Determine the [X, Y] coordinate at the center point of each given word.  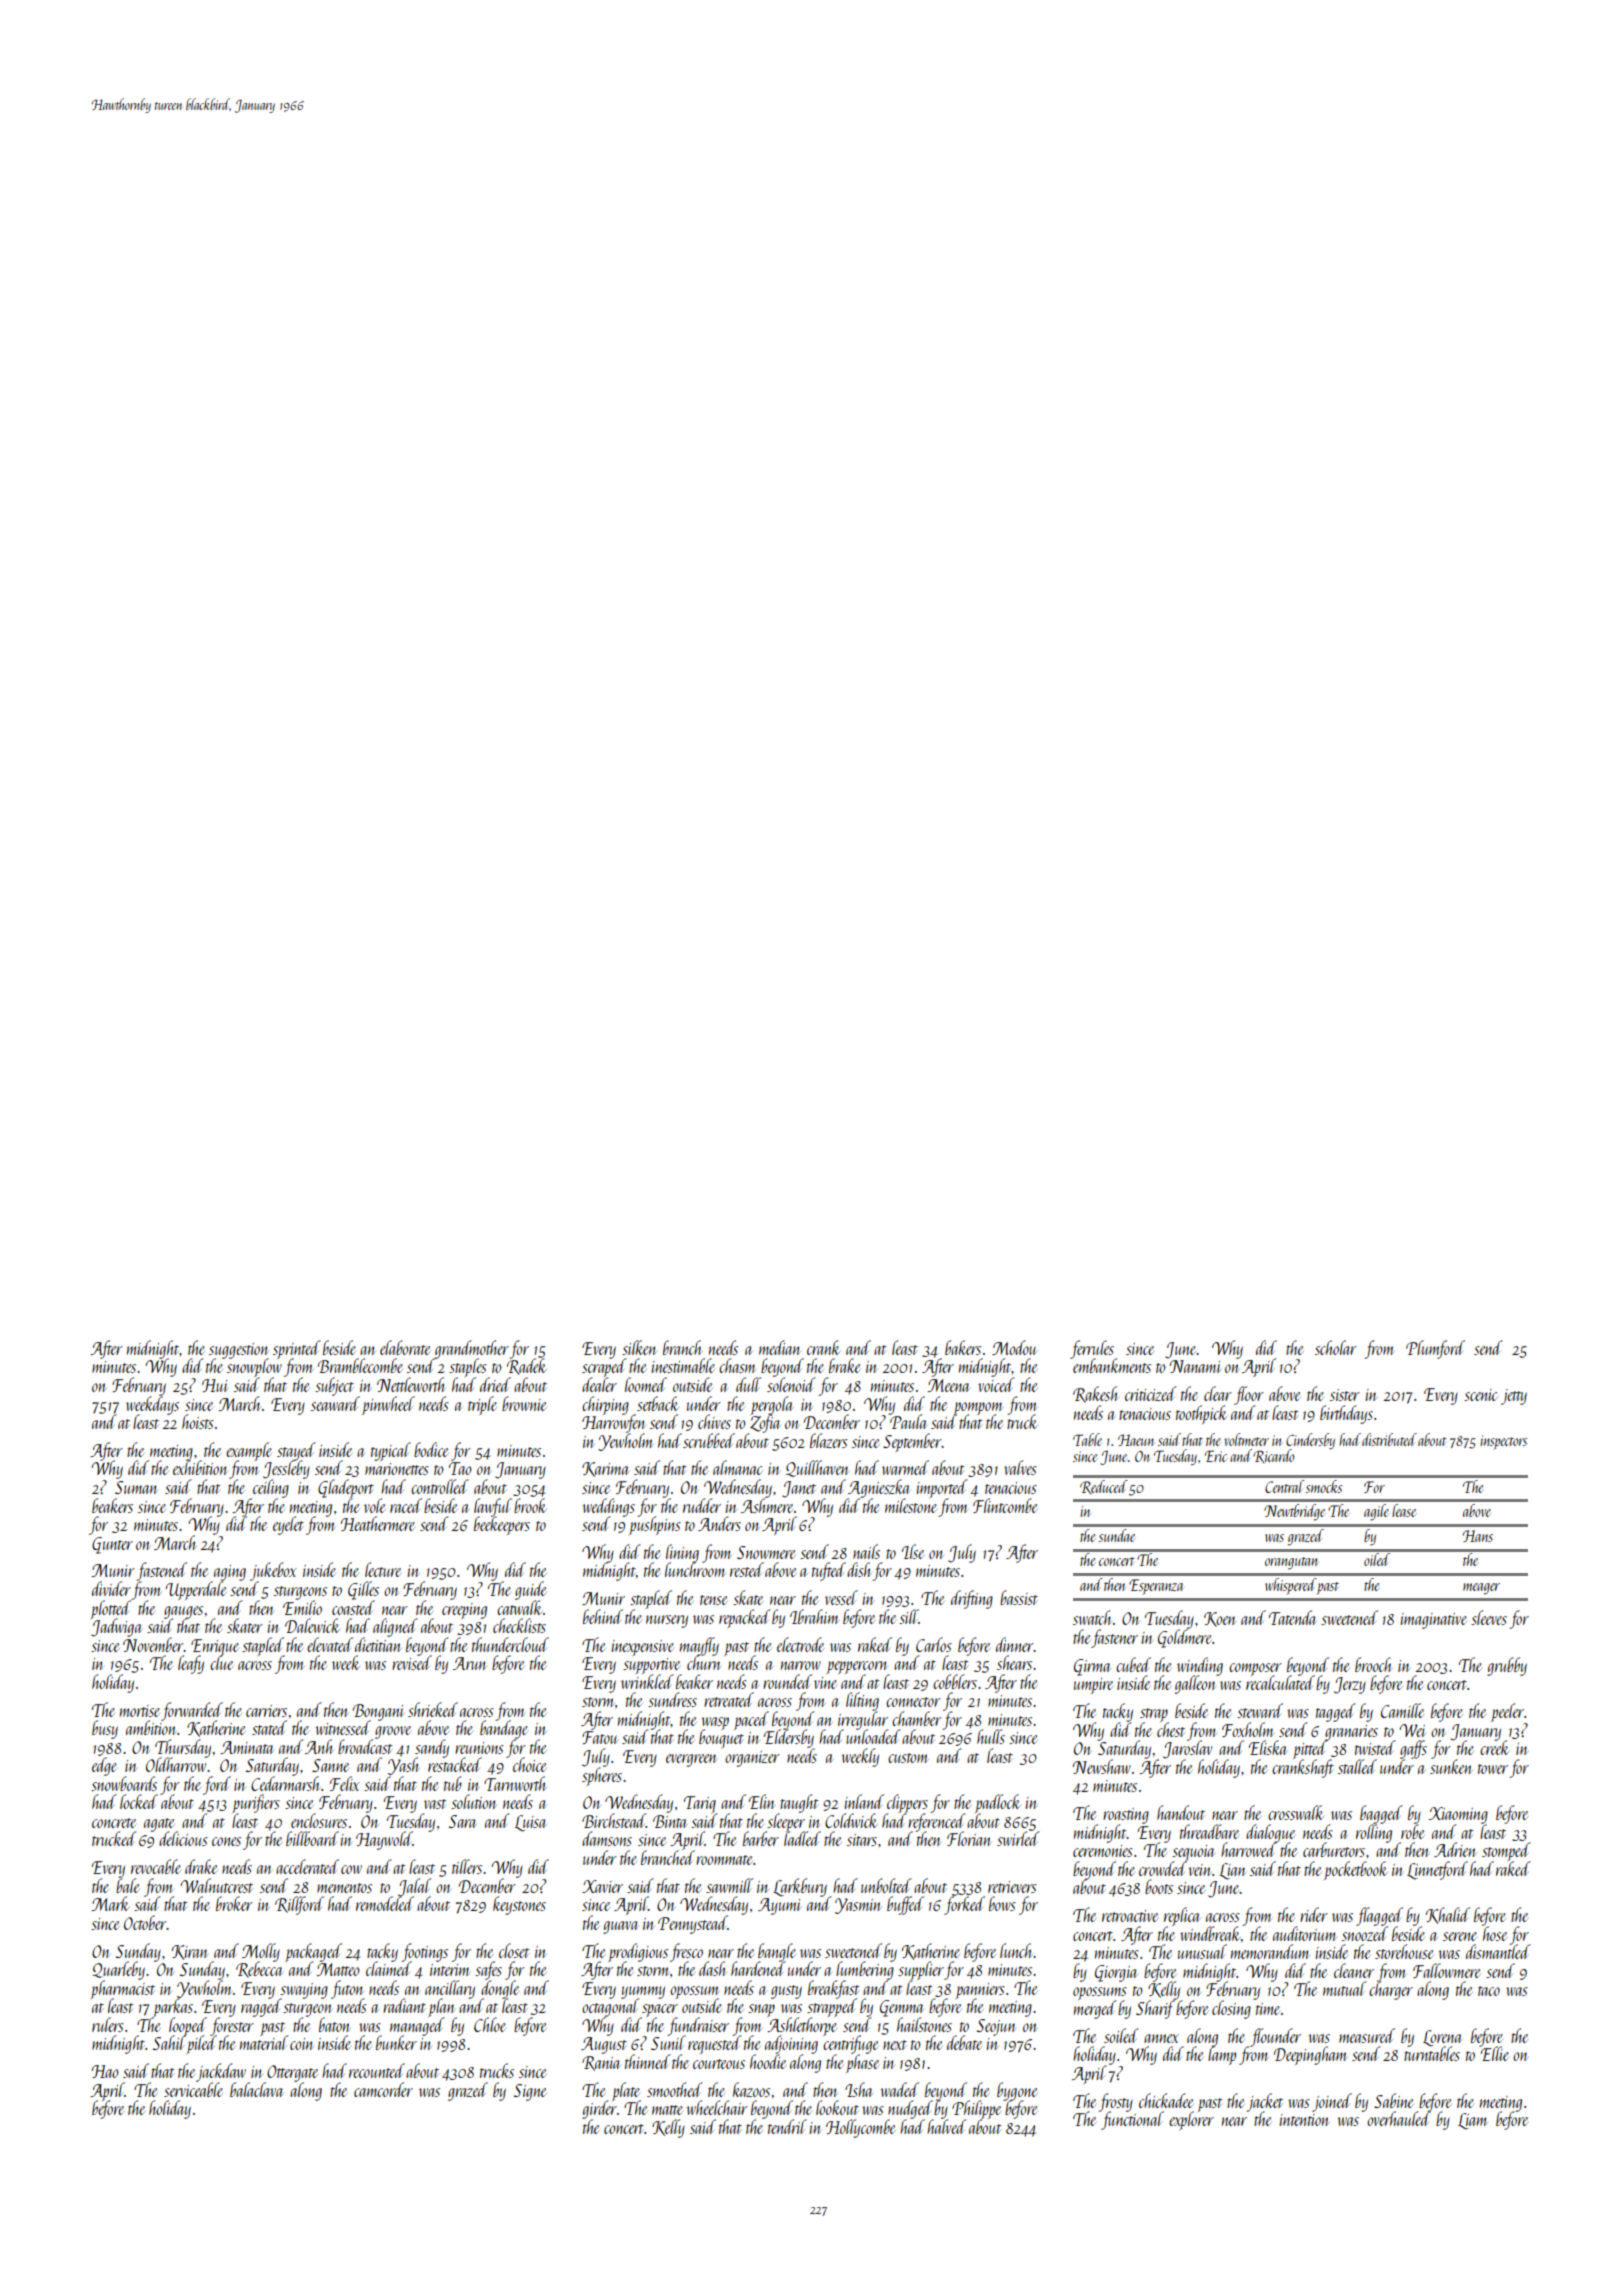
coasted [353, 1607]
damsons [607, 1838]
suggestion [239, 1351]
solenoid [791, 1384]
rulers [108, 2024]
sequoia [1193, 1853]
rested [747, 1569]
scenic [1480, 1395]
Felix [345, 1783]
